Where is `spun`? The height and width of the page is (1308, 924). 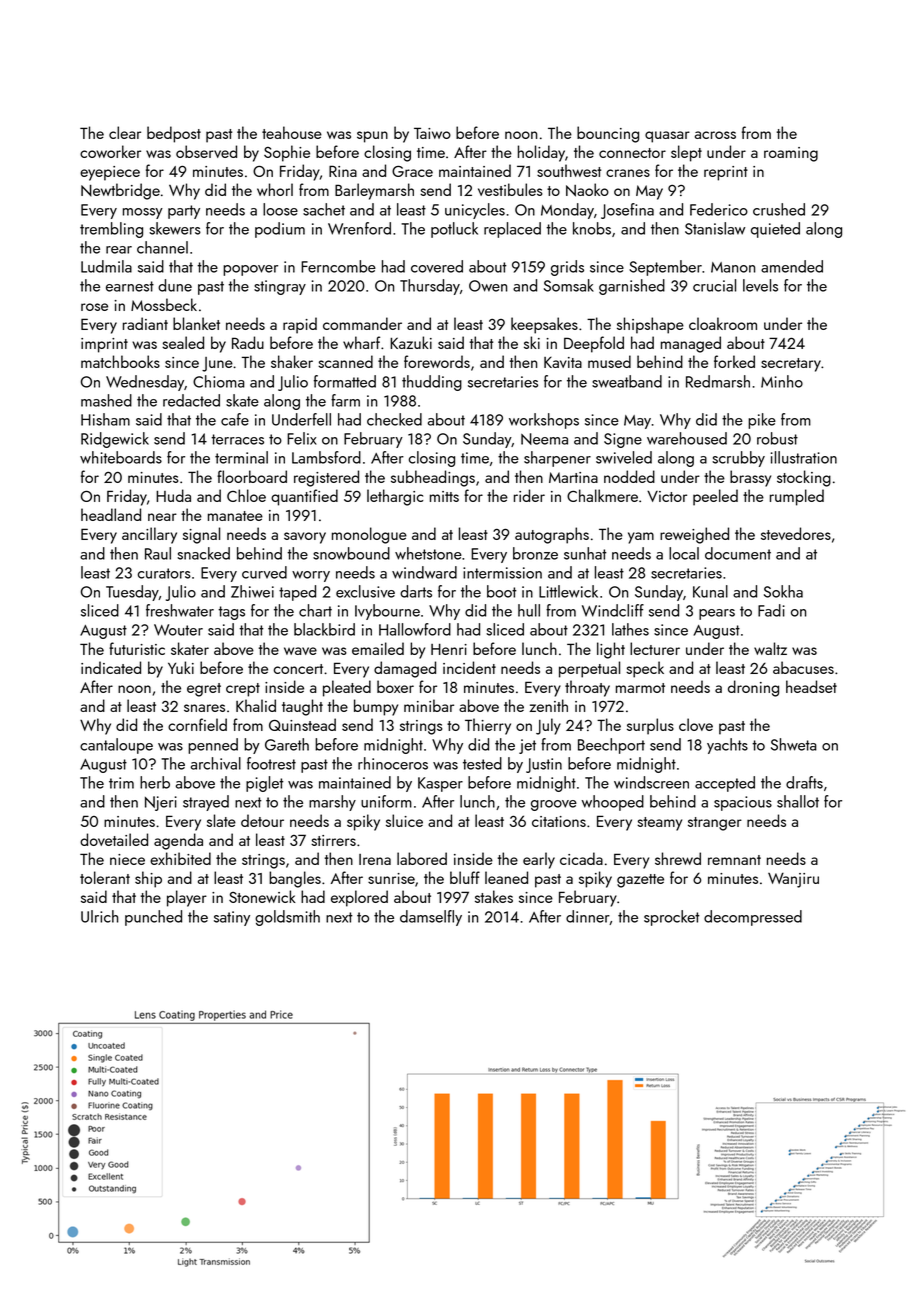
spun is located at coordinates (372, 137).
